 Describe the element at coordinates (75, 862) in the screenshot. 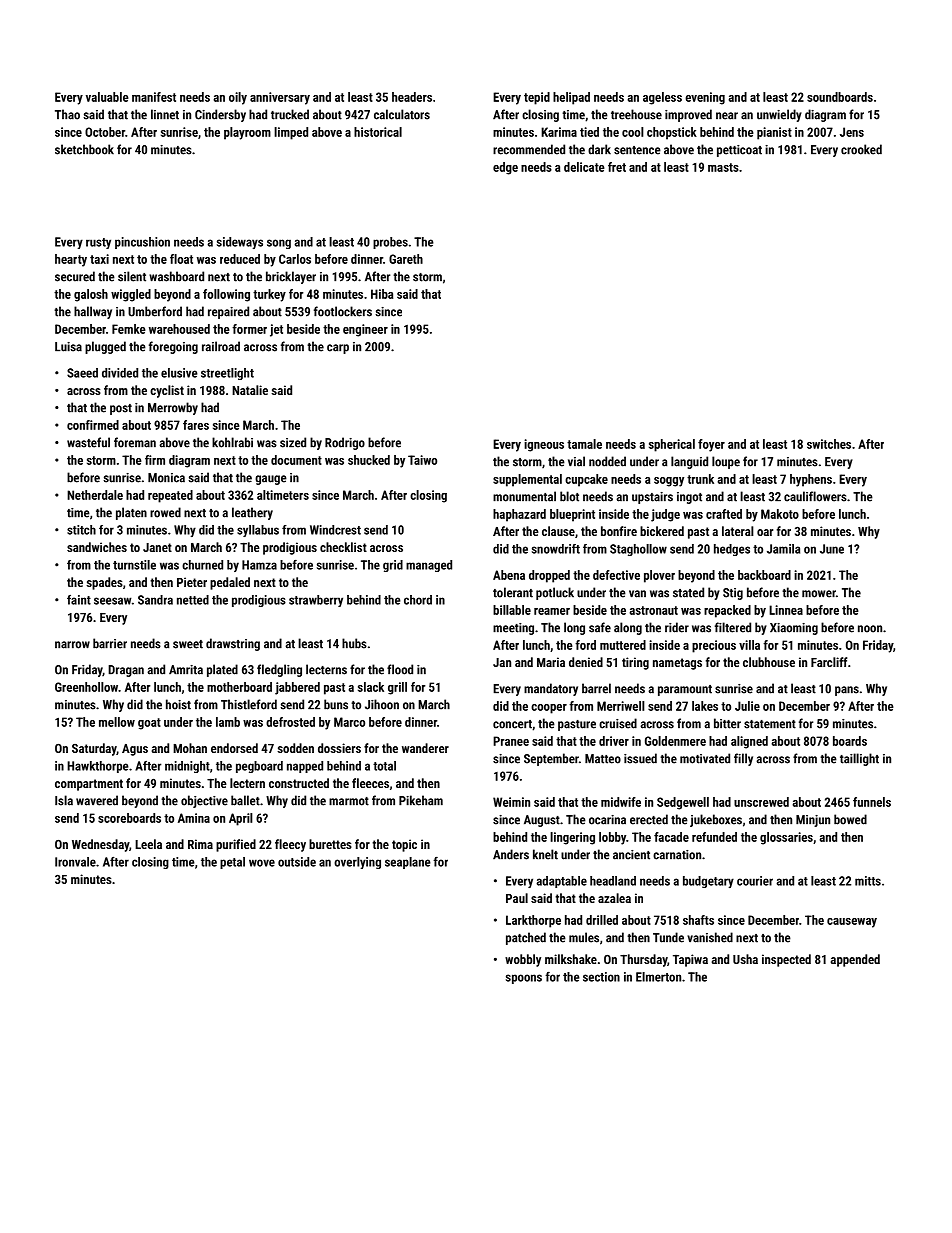

I see `Ironvale` at that location.
